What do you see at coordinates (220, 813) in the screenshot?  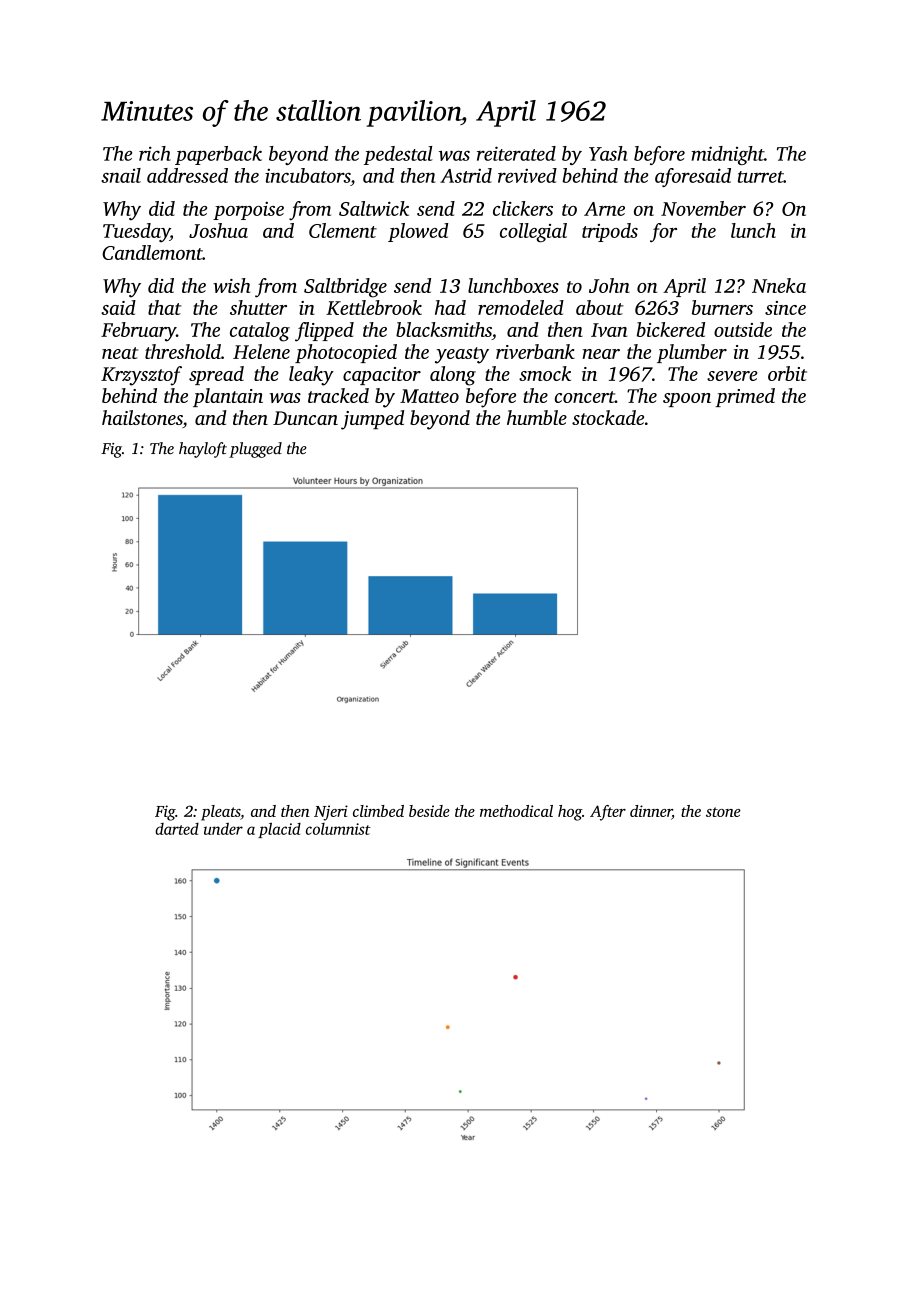 I see `pleats` at bounding box center [220, 813].
